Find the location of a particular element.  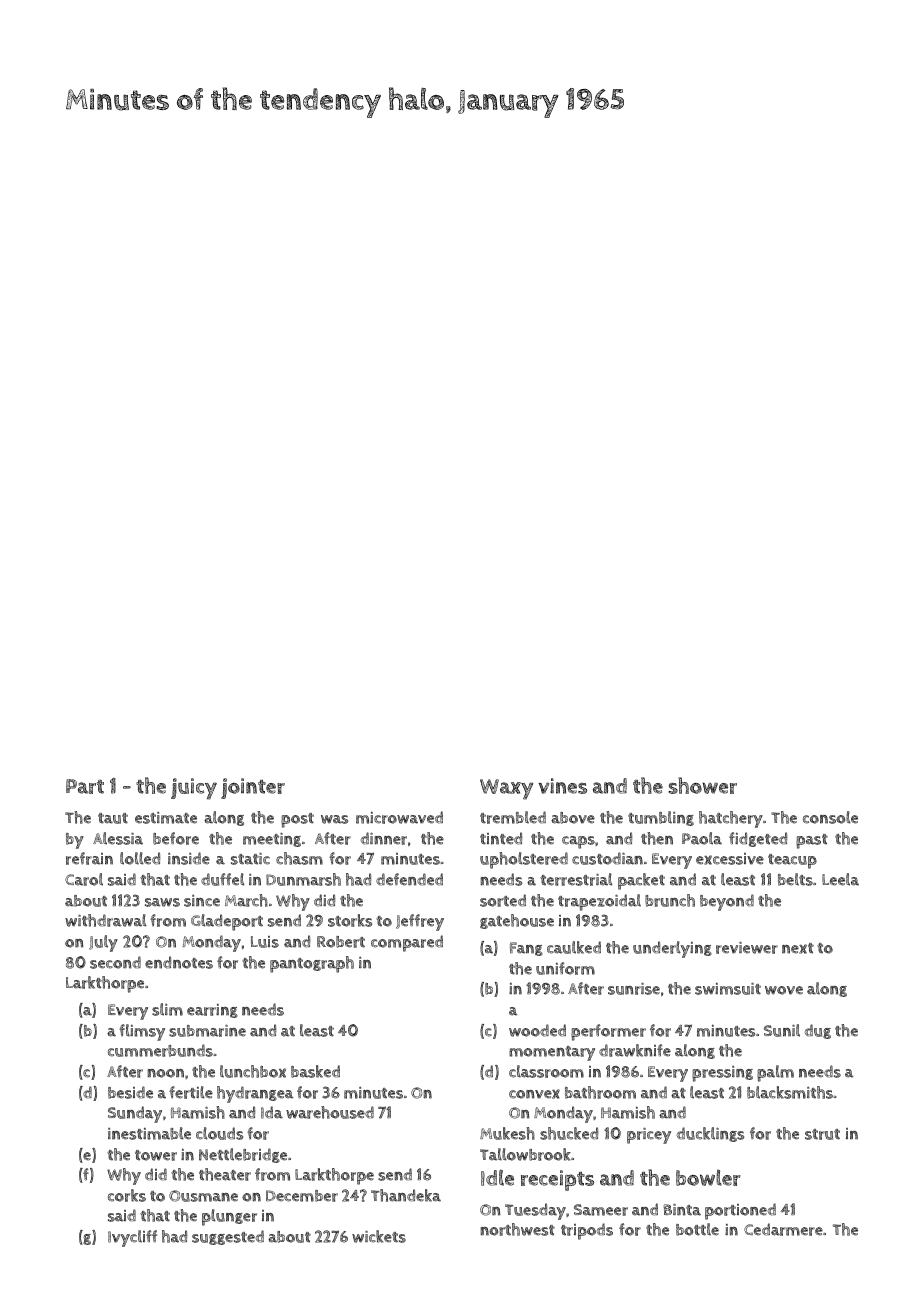

tripods is located at coordinates (587, 1231).
